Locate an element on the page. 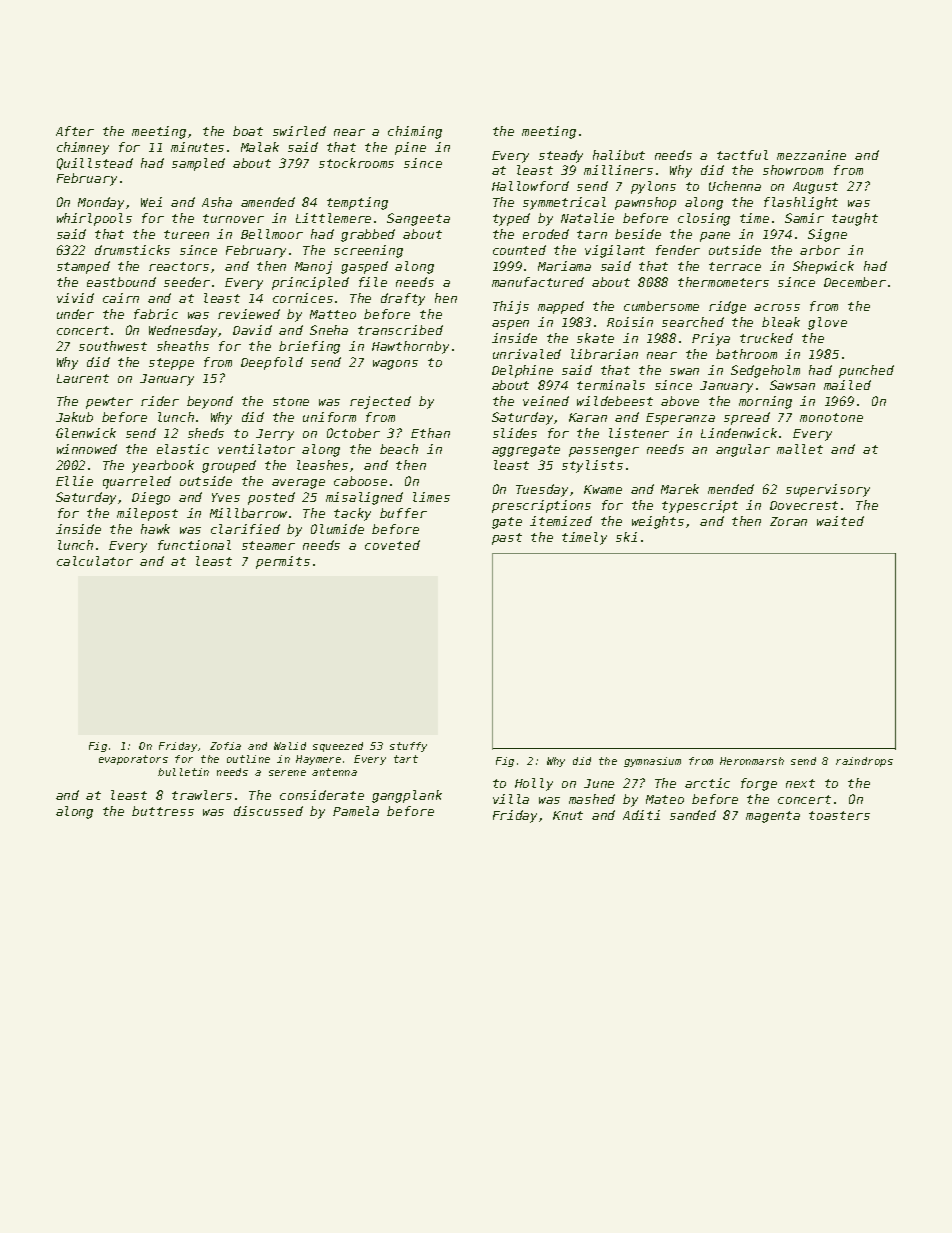 The height and width of the image is (1233, 952). sheds is located at coordinates (206, 433).
